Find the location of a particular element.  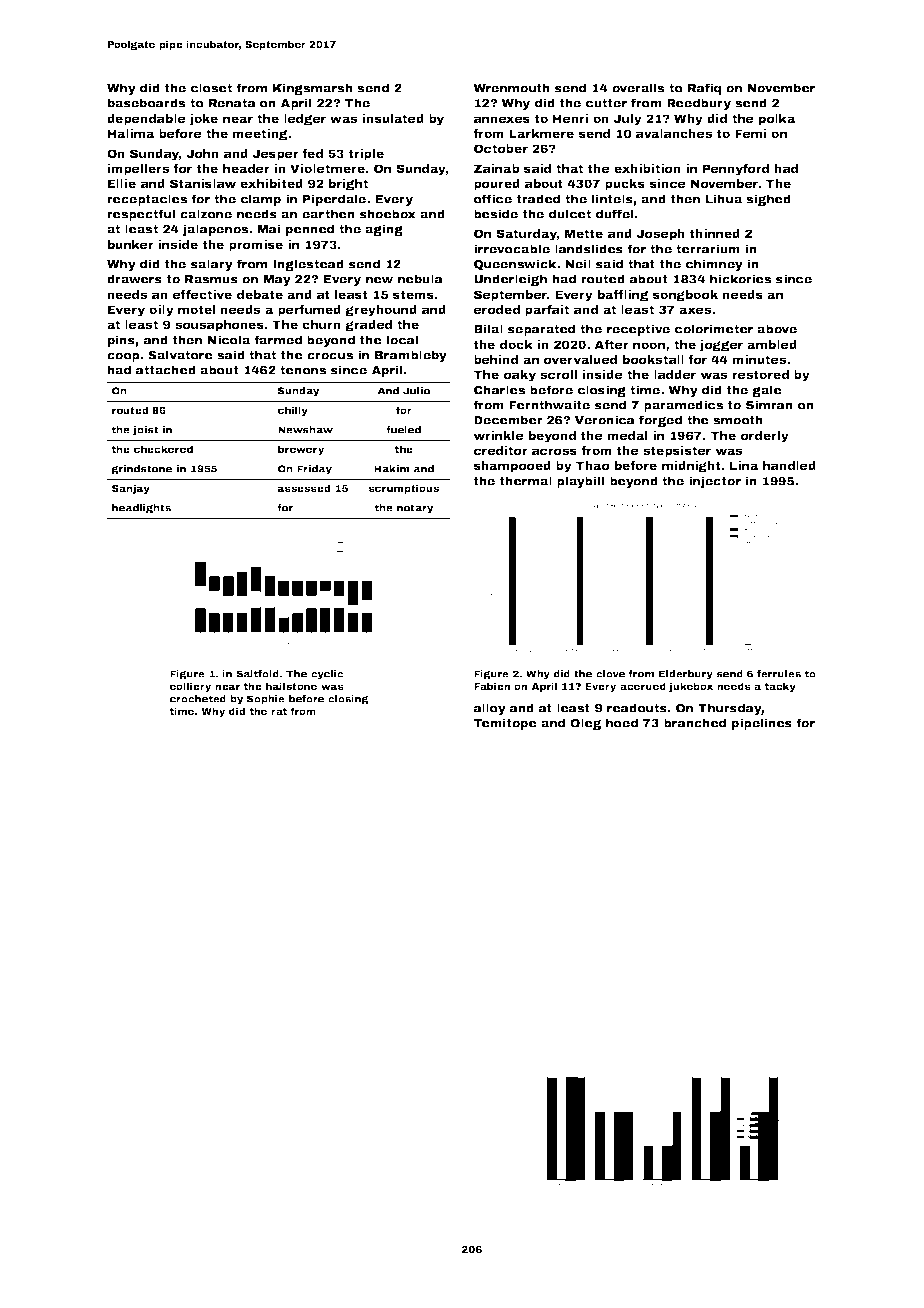

Jesper is located at coordinates (276, 155).
